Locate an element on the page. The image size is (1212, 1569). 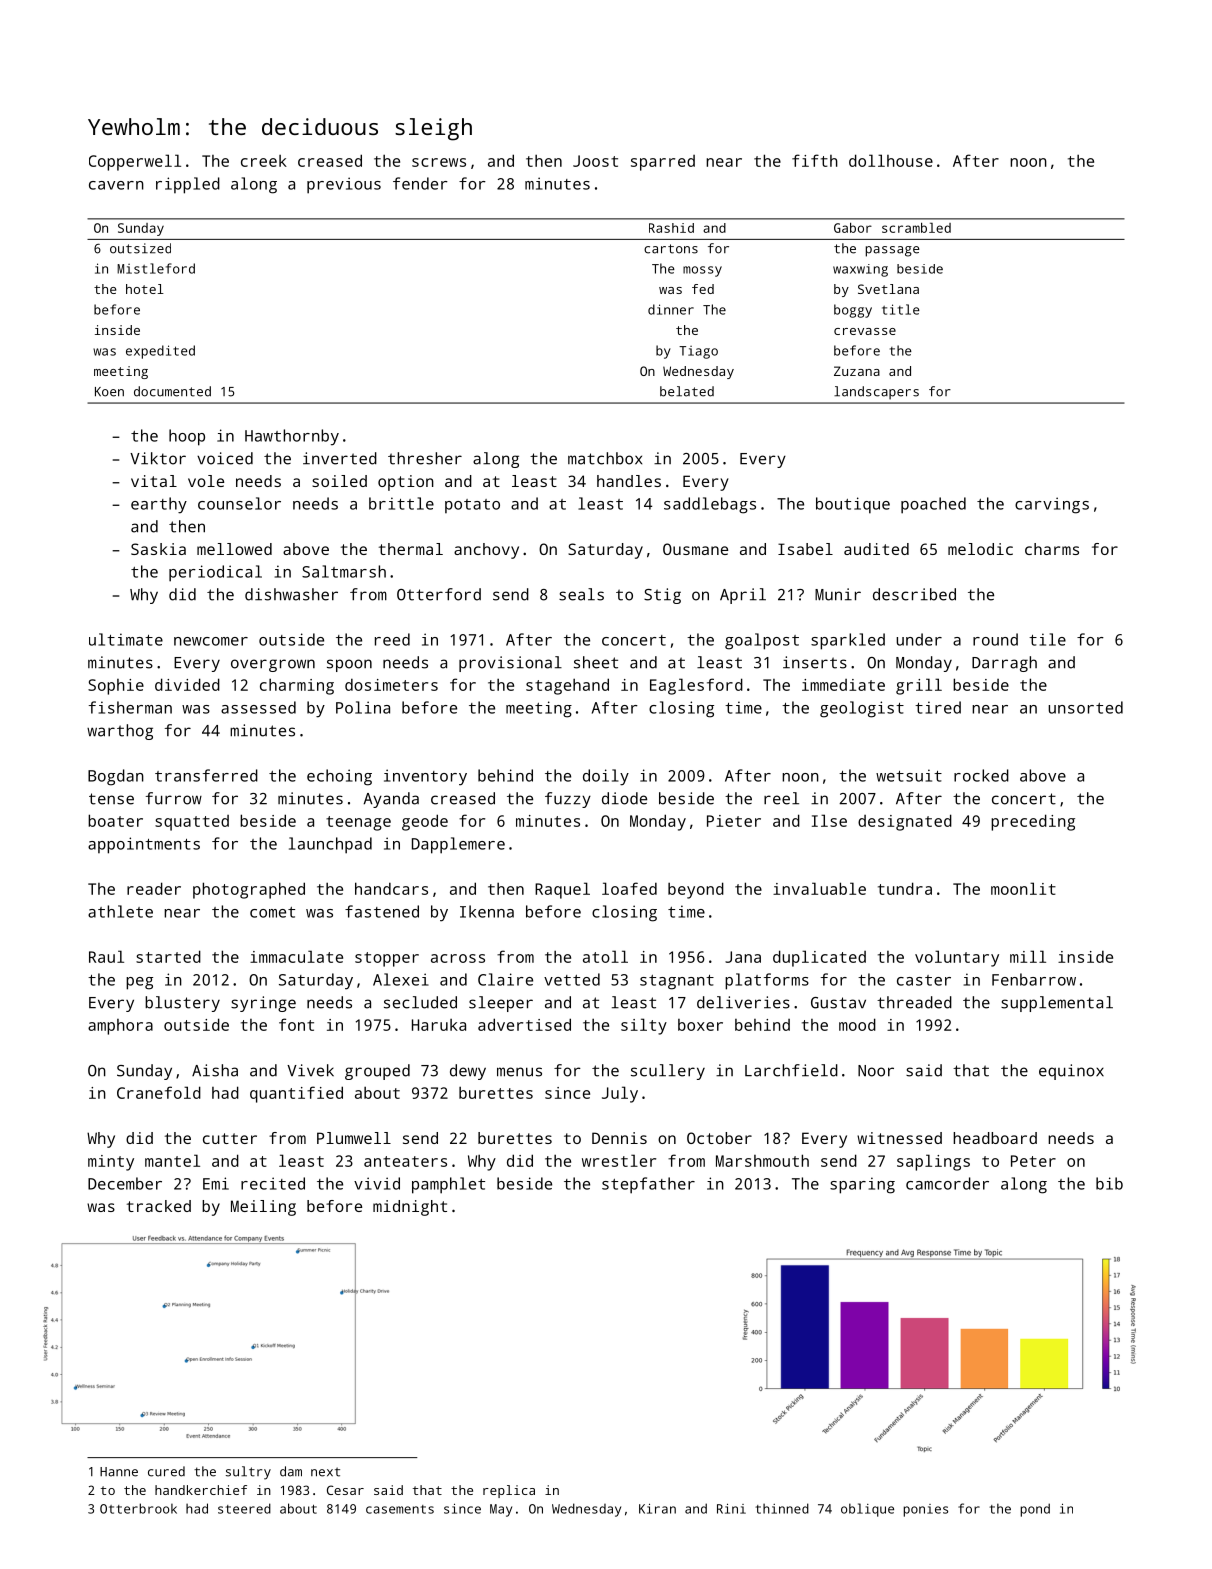
bib is located at coordinates (1109, 1183).
